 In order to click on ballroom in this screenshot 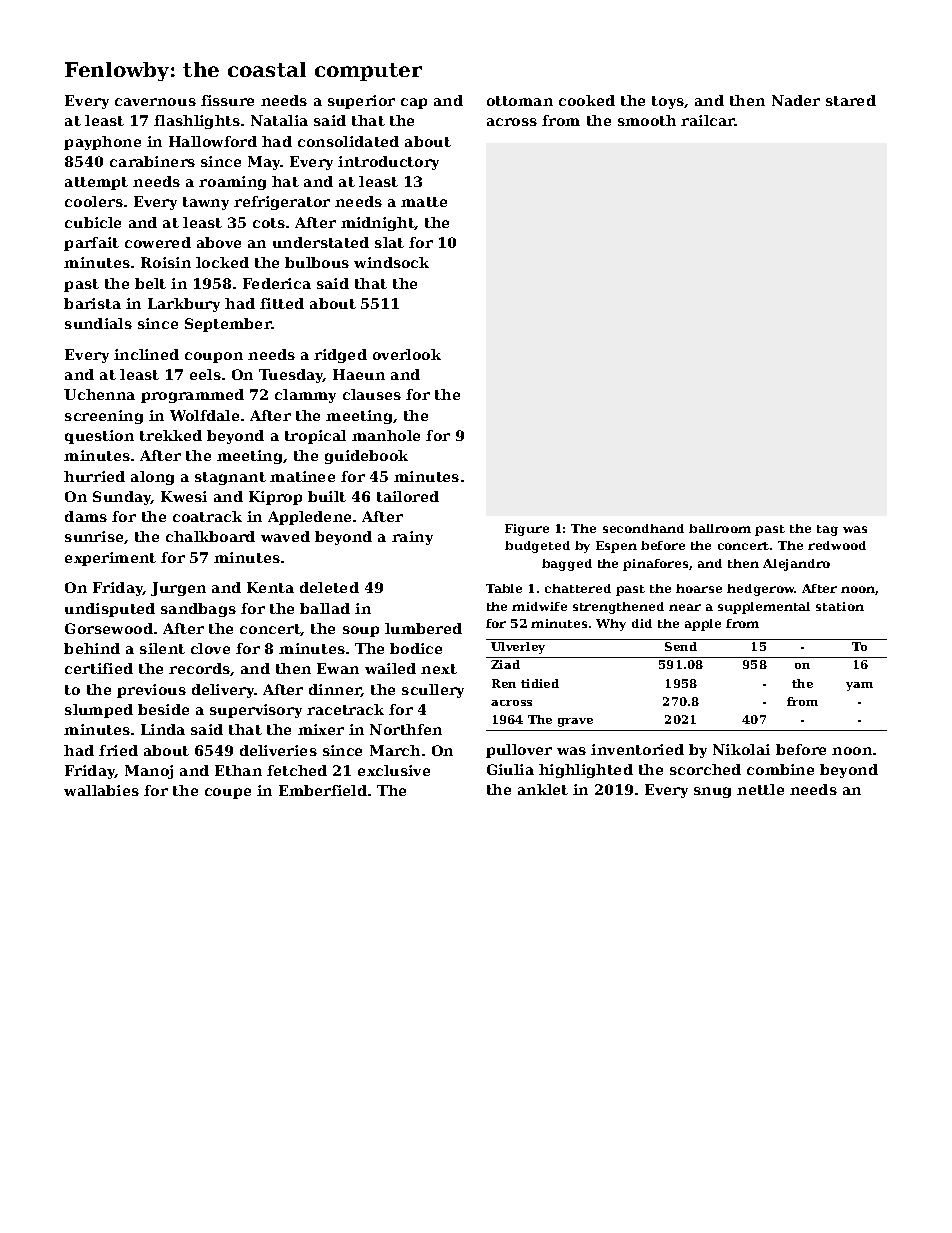, I will do `click(720, 528)`.
